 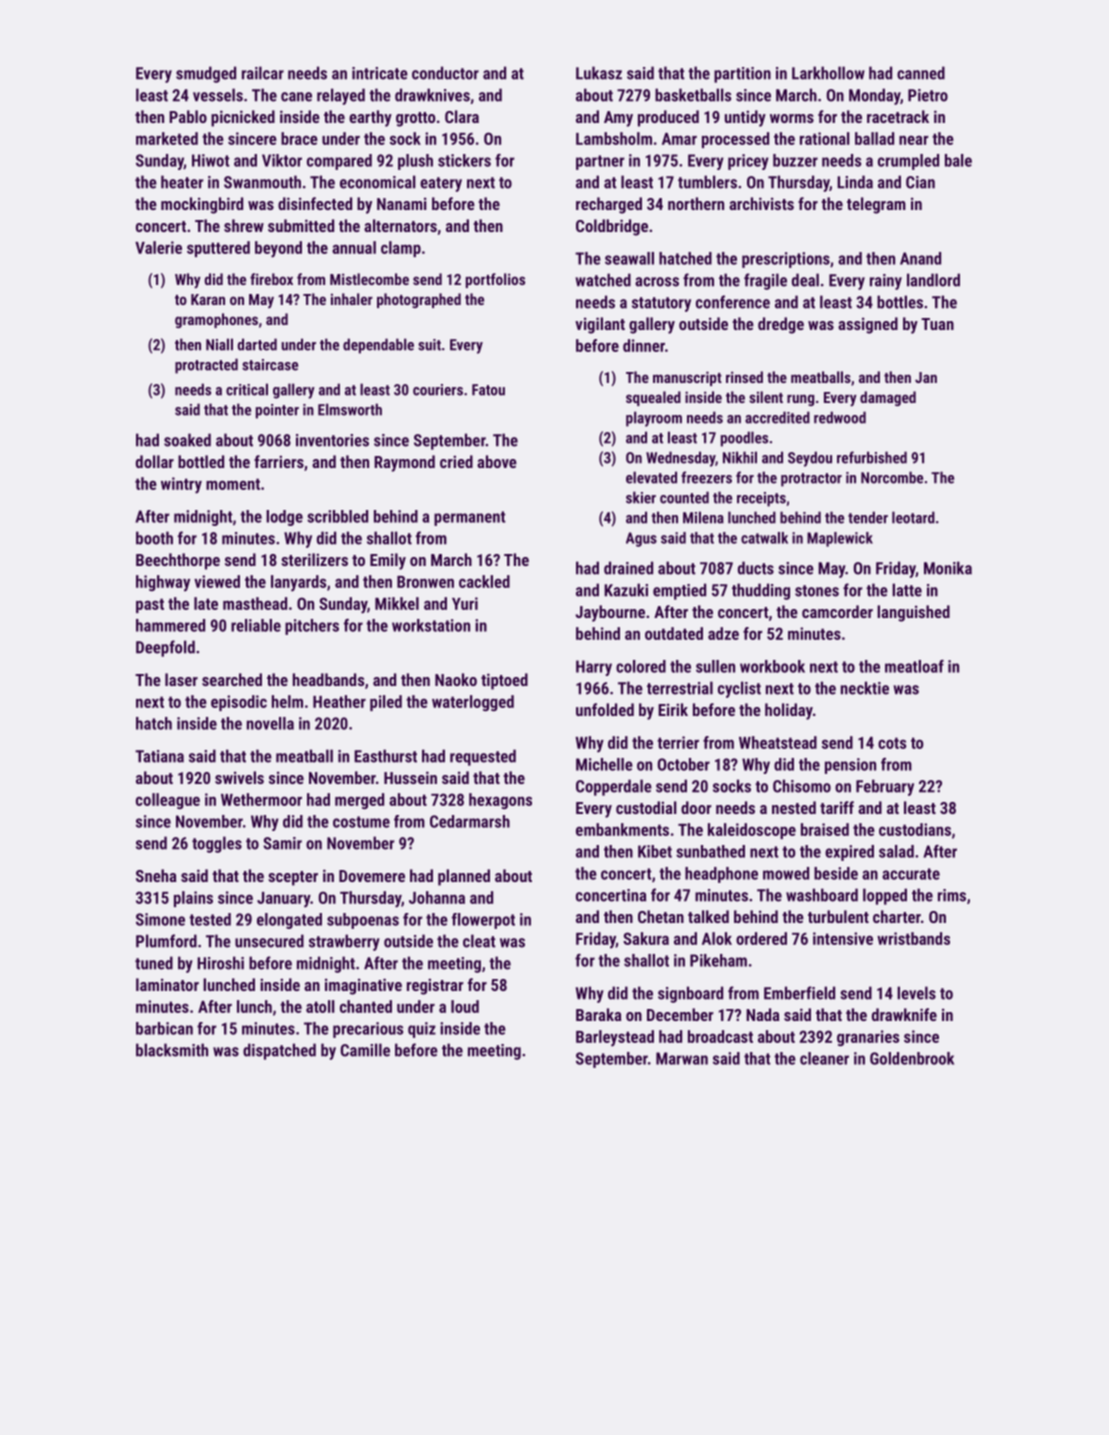 What do you see at coordinates (279, 461) in the page?
I see `farriers` at bounding box center [279, 461].
